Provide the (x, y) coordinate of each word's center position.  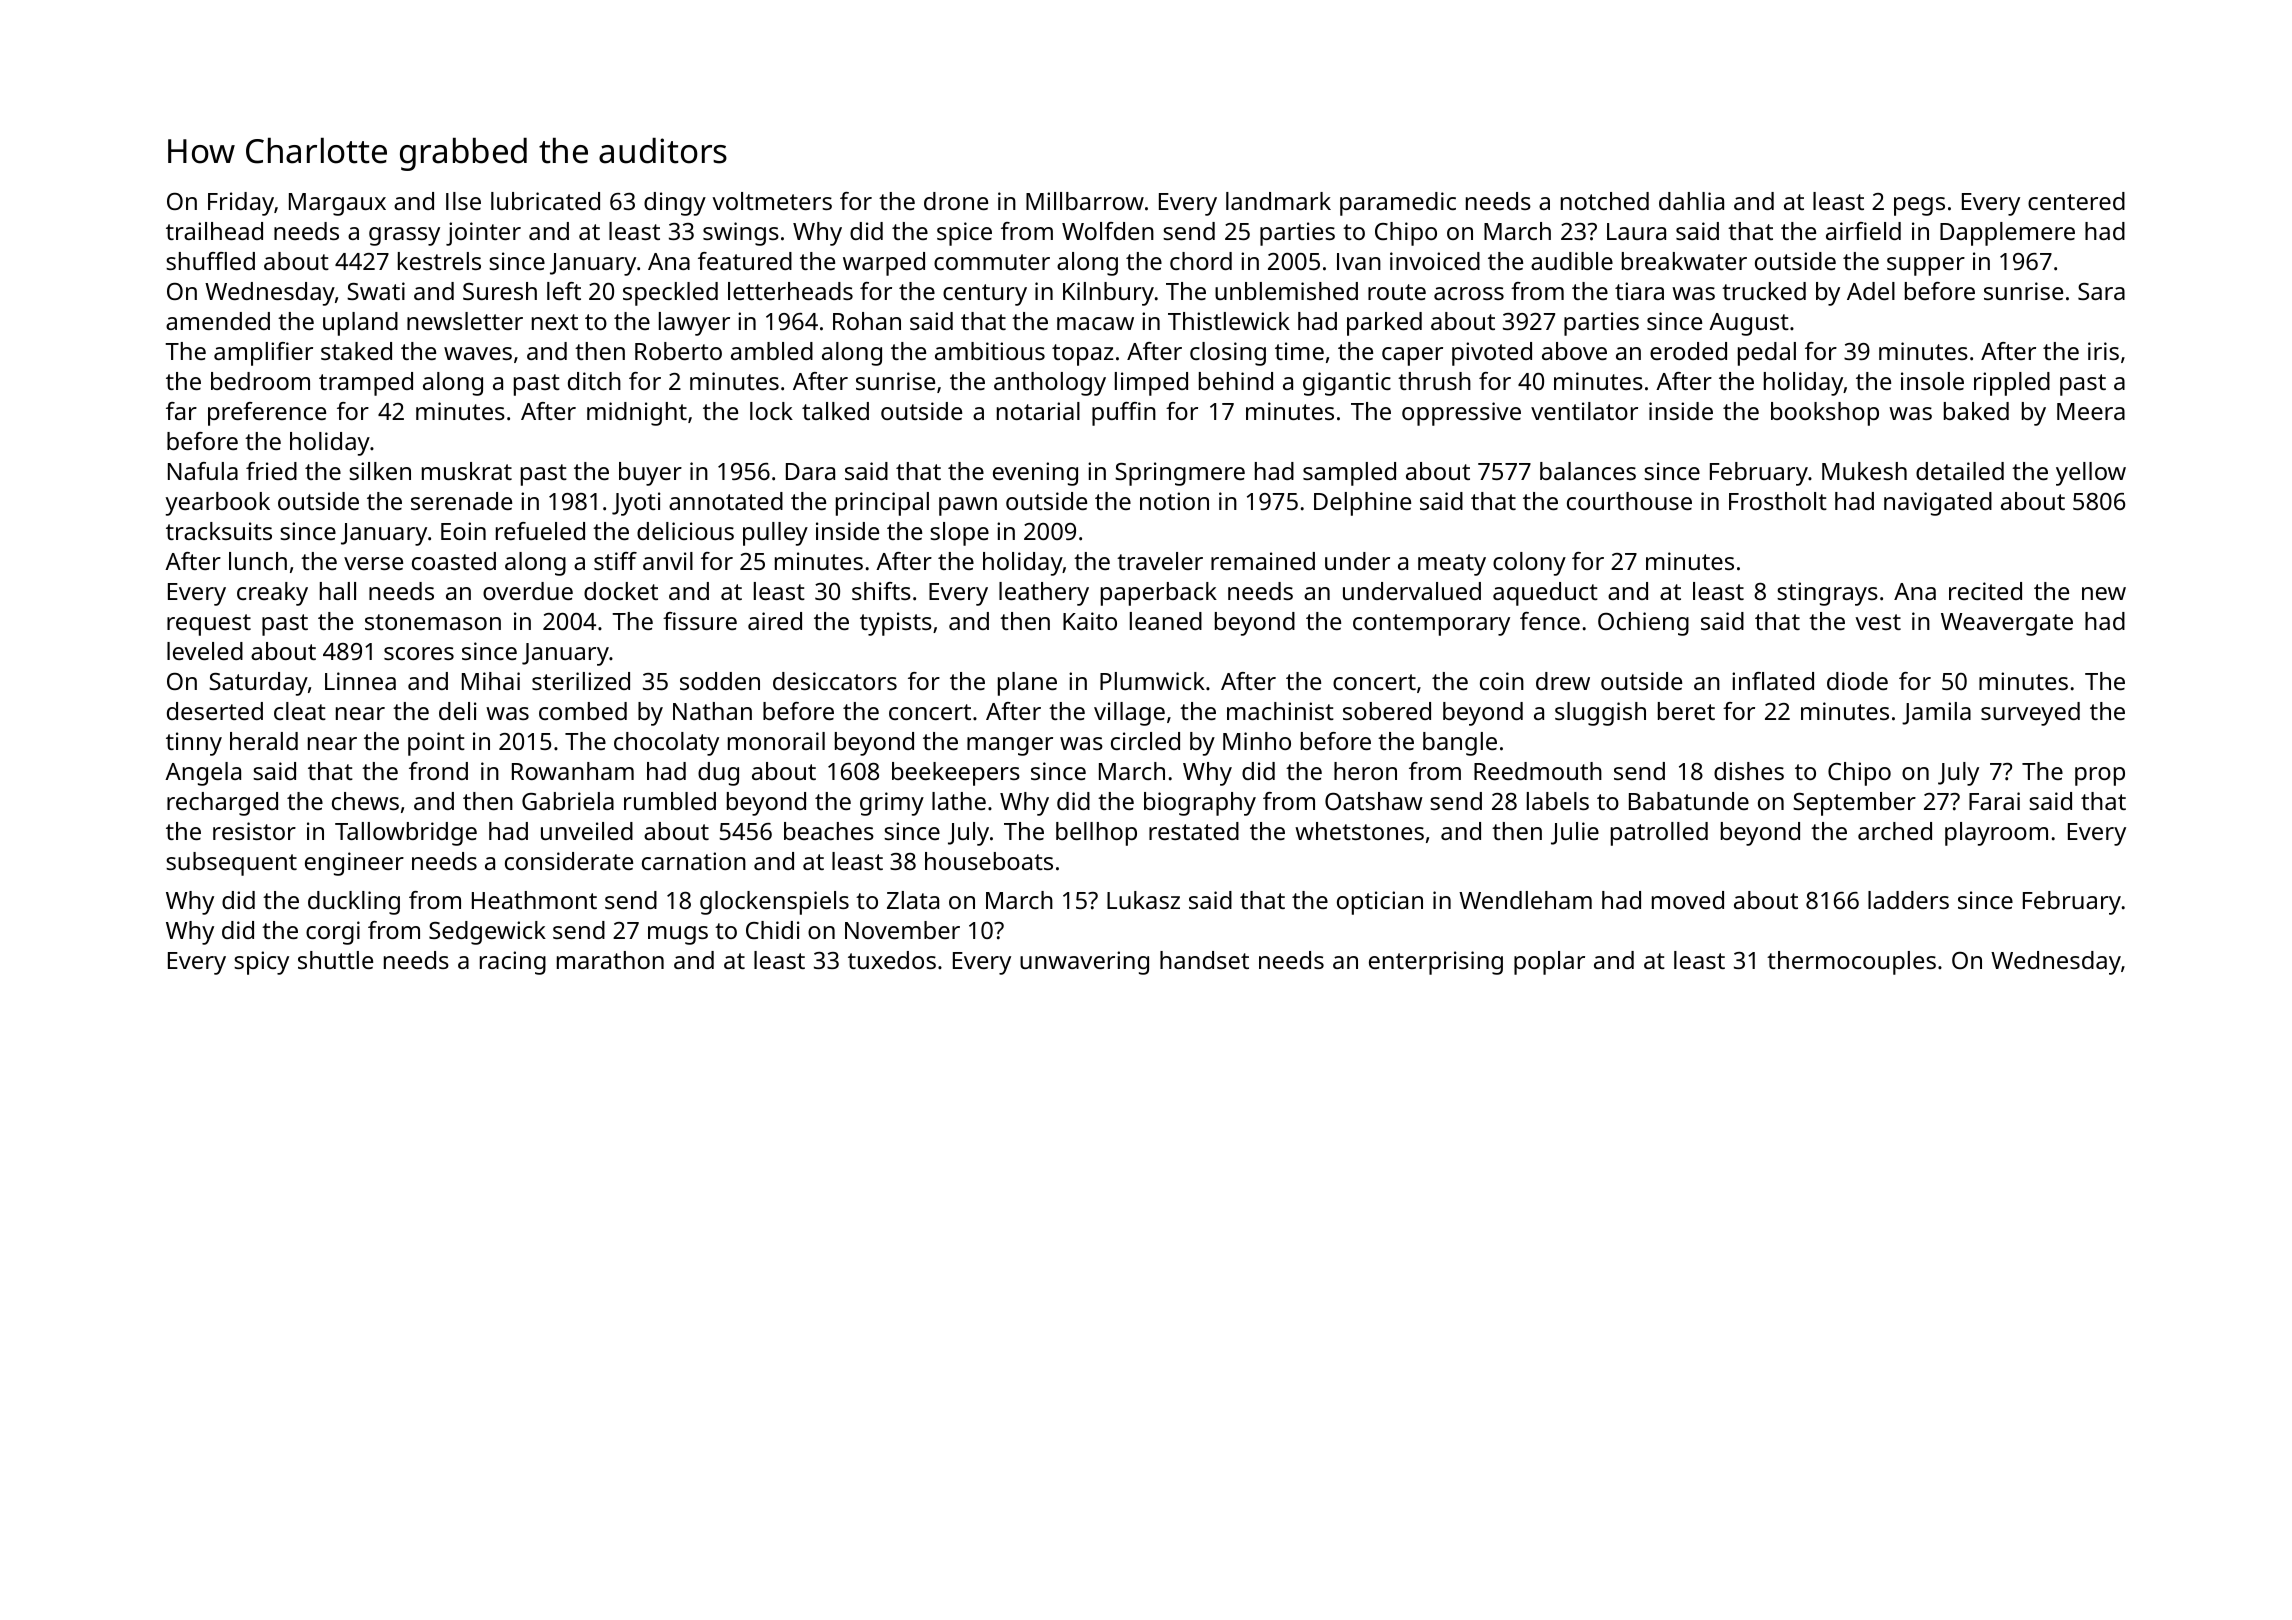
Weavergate (2007, 624)
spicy (261, 963)
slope (959, 534)
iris (2103, 351)
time (1299, 351)
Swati (376, 291)
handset (1204, 960)
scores (419, 653)
